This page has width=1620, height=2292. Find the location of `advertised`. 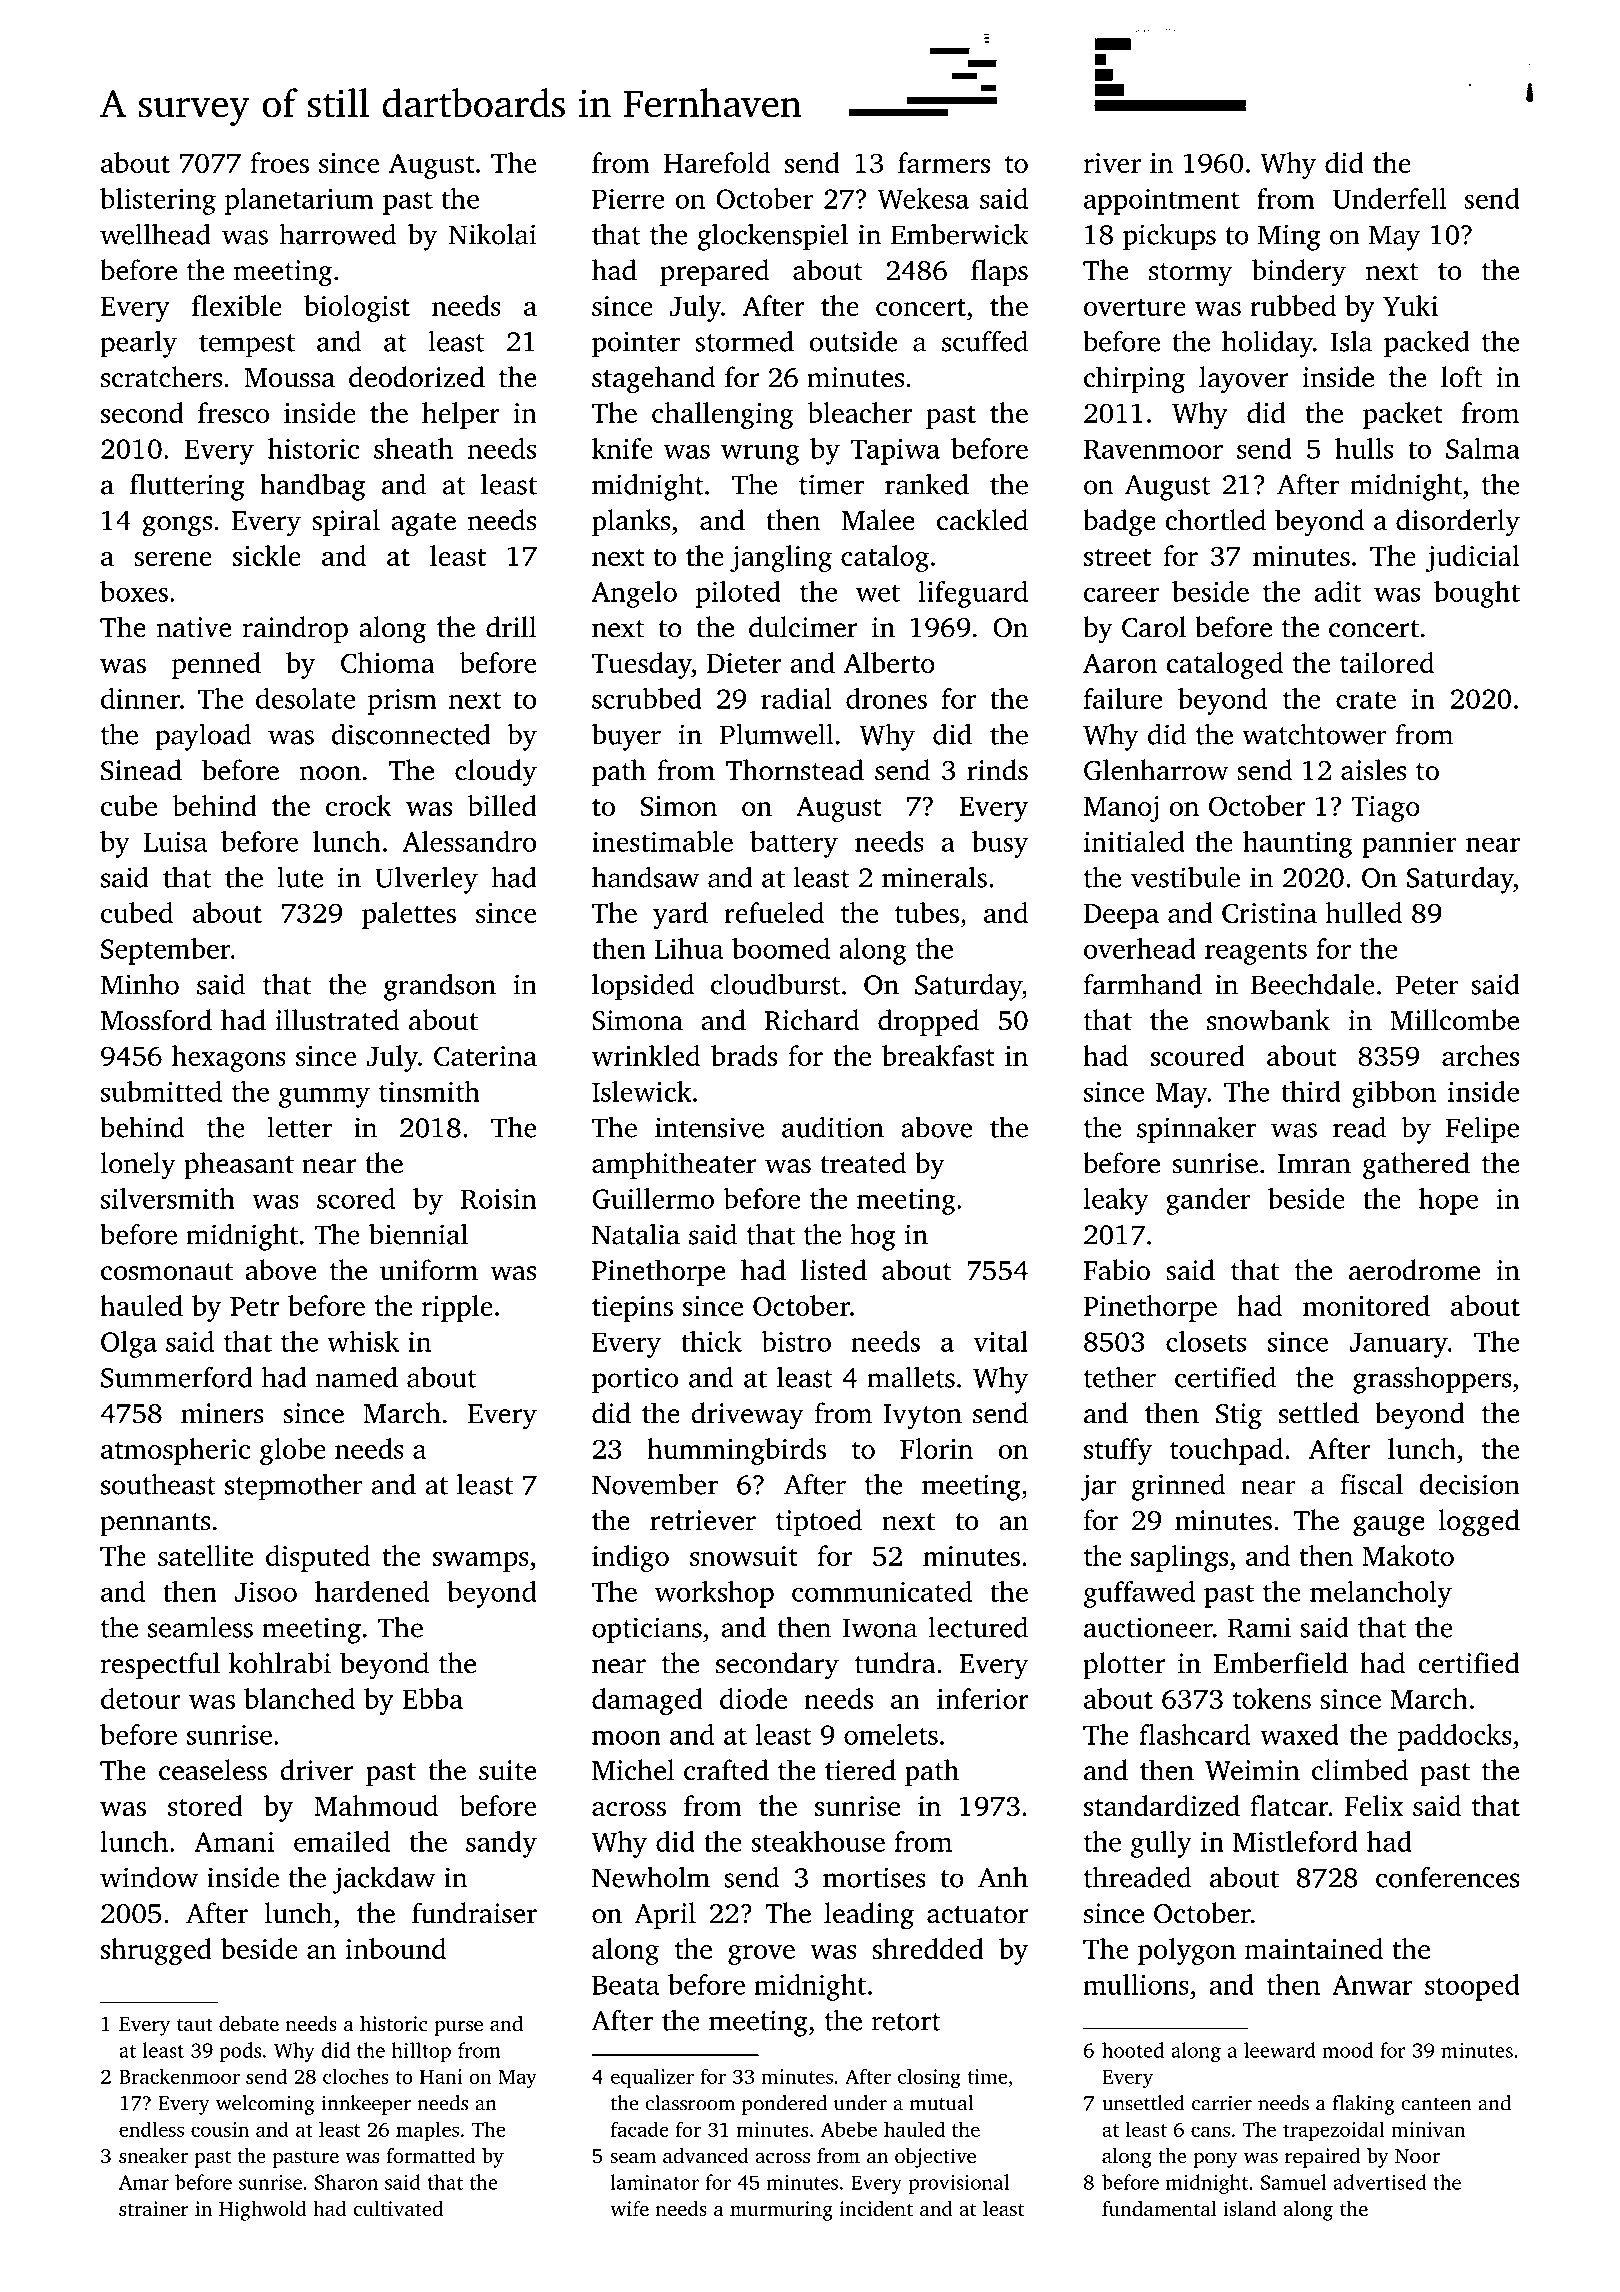

advertised is located at coordinates (1379, 2182).
